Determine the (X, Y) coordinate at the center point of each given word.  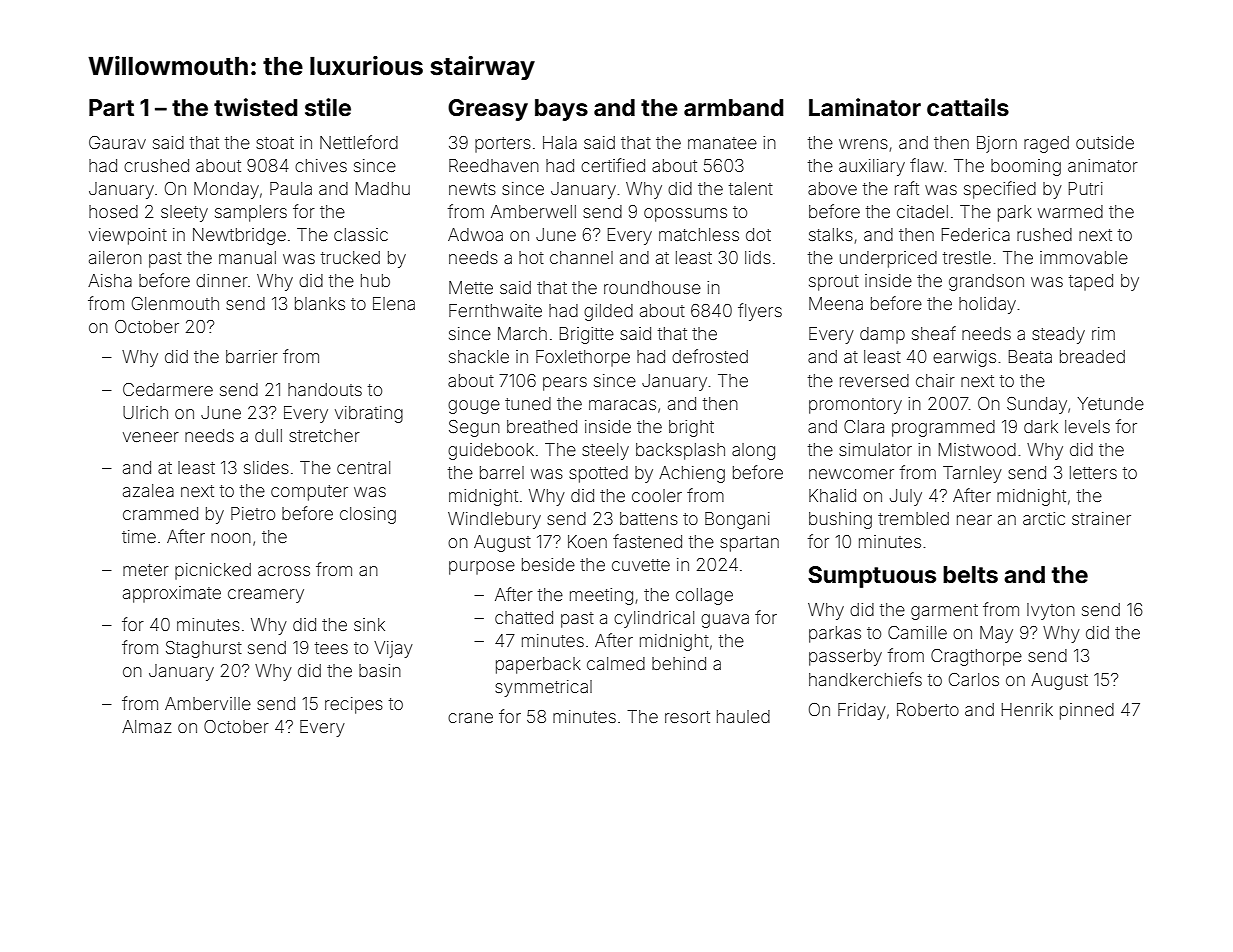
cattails (968, 107)
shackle (479, 356)
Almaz (146, 726)
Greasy (488, 110)
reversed (874, 380)
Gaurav (117, 142)
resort (687, 717)
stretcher (324, 435)
